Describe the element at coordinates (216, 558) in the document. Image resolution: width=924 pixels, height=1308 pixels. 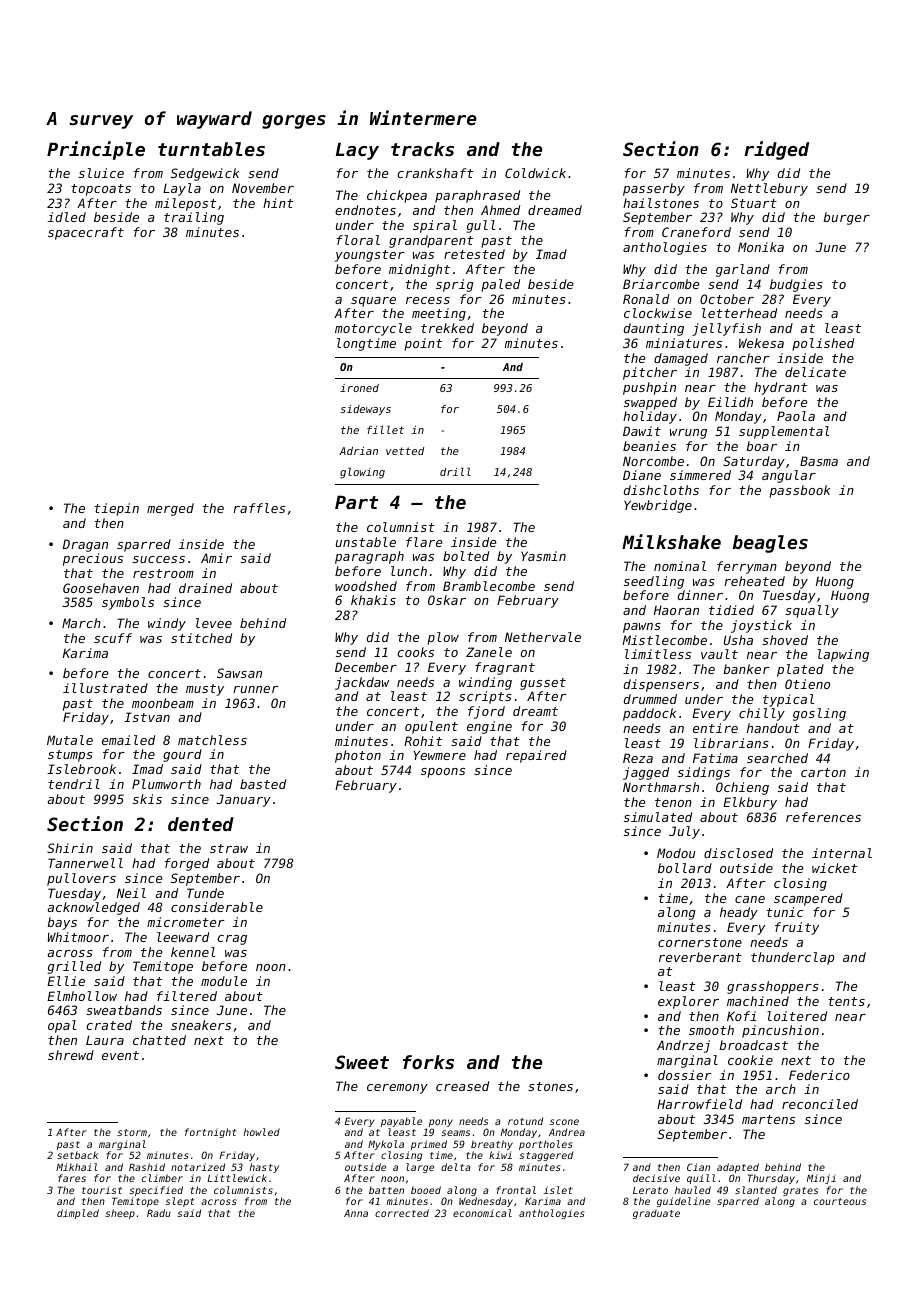
I see `Amir` at that location.
